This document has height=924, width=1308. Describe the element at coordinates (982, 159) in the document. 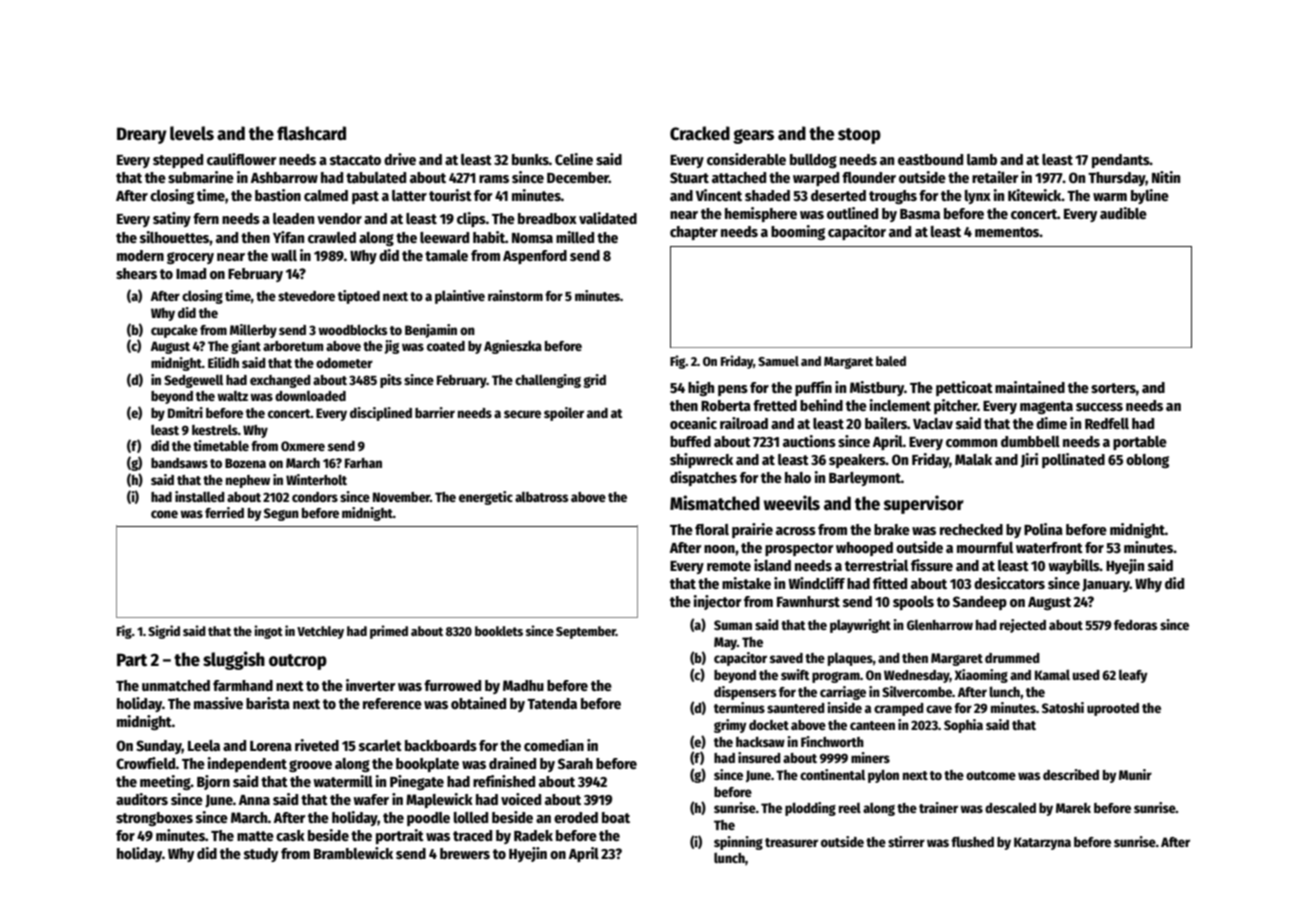

I see `lamb` at that location.
